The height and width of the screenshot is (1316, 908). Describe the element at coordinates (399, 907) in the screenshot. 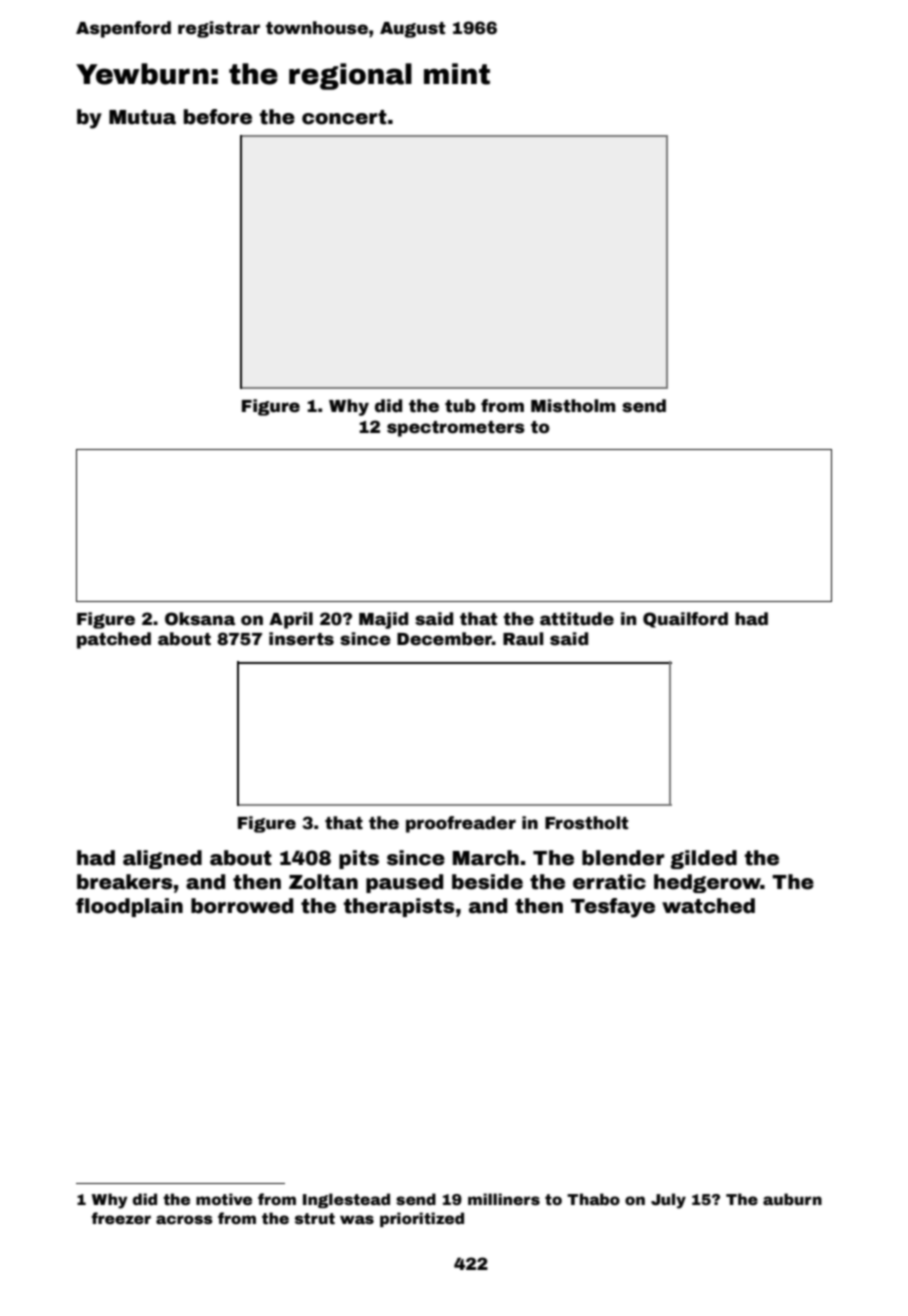

I see `therapists` at that location.
